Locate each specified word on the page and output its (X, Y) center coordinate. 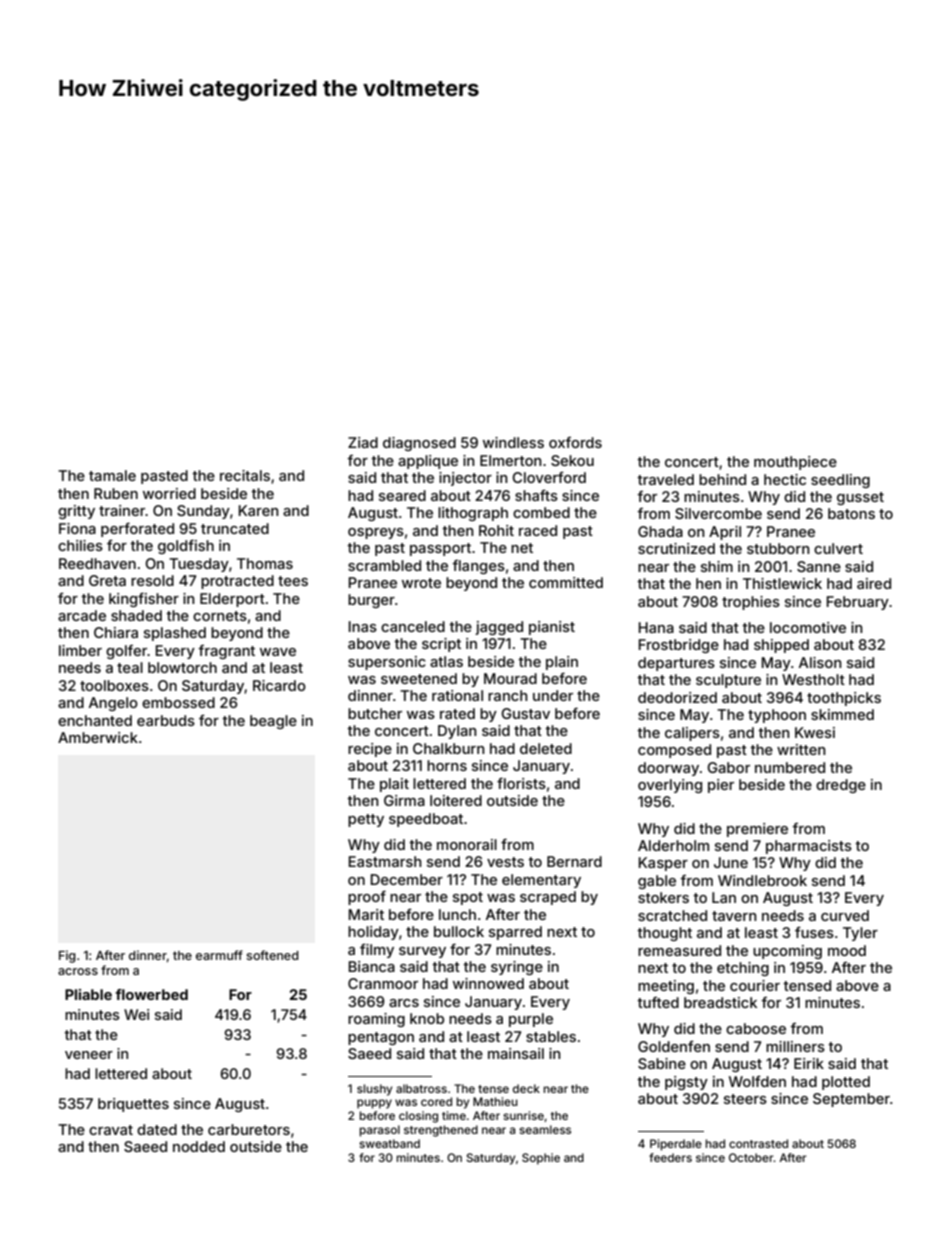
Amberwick (98, 737)
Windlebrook (762, 880)
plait (394, 785)
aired (874, 583)
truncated (235, 528)
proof (367, 897)
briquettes (133, 1105)
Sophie (541, 1159)
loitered (456, 800)
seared (402, 495)
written (801, 749)
